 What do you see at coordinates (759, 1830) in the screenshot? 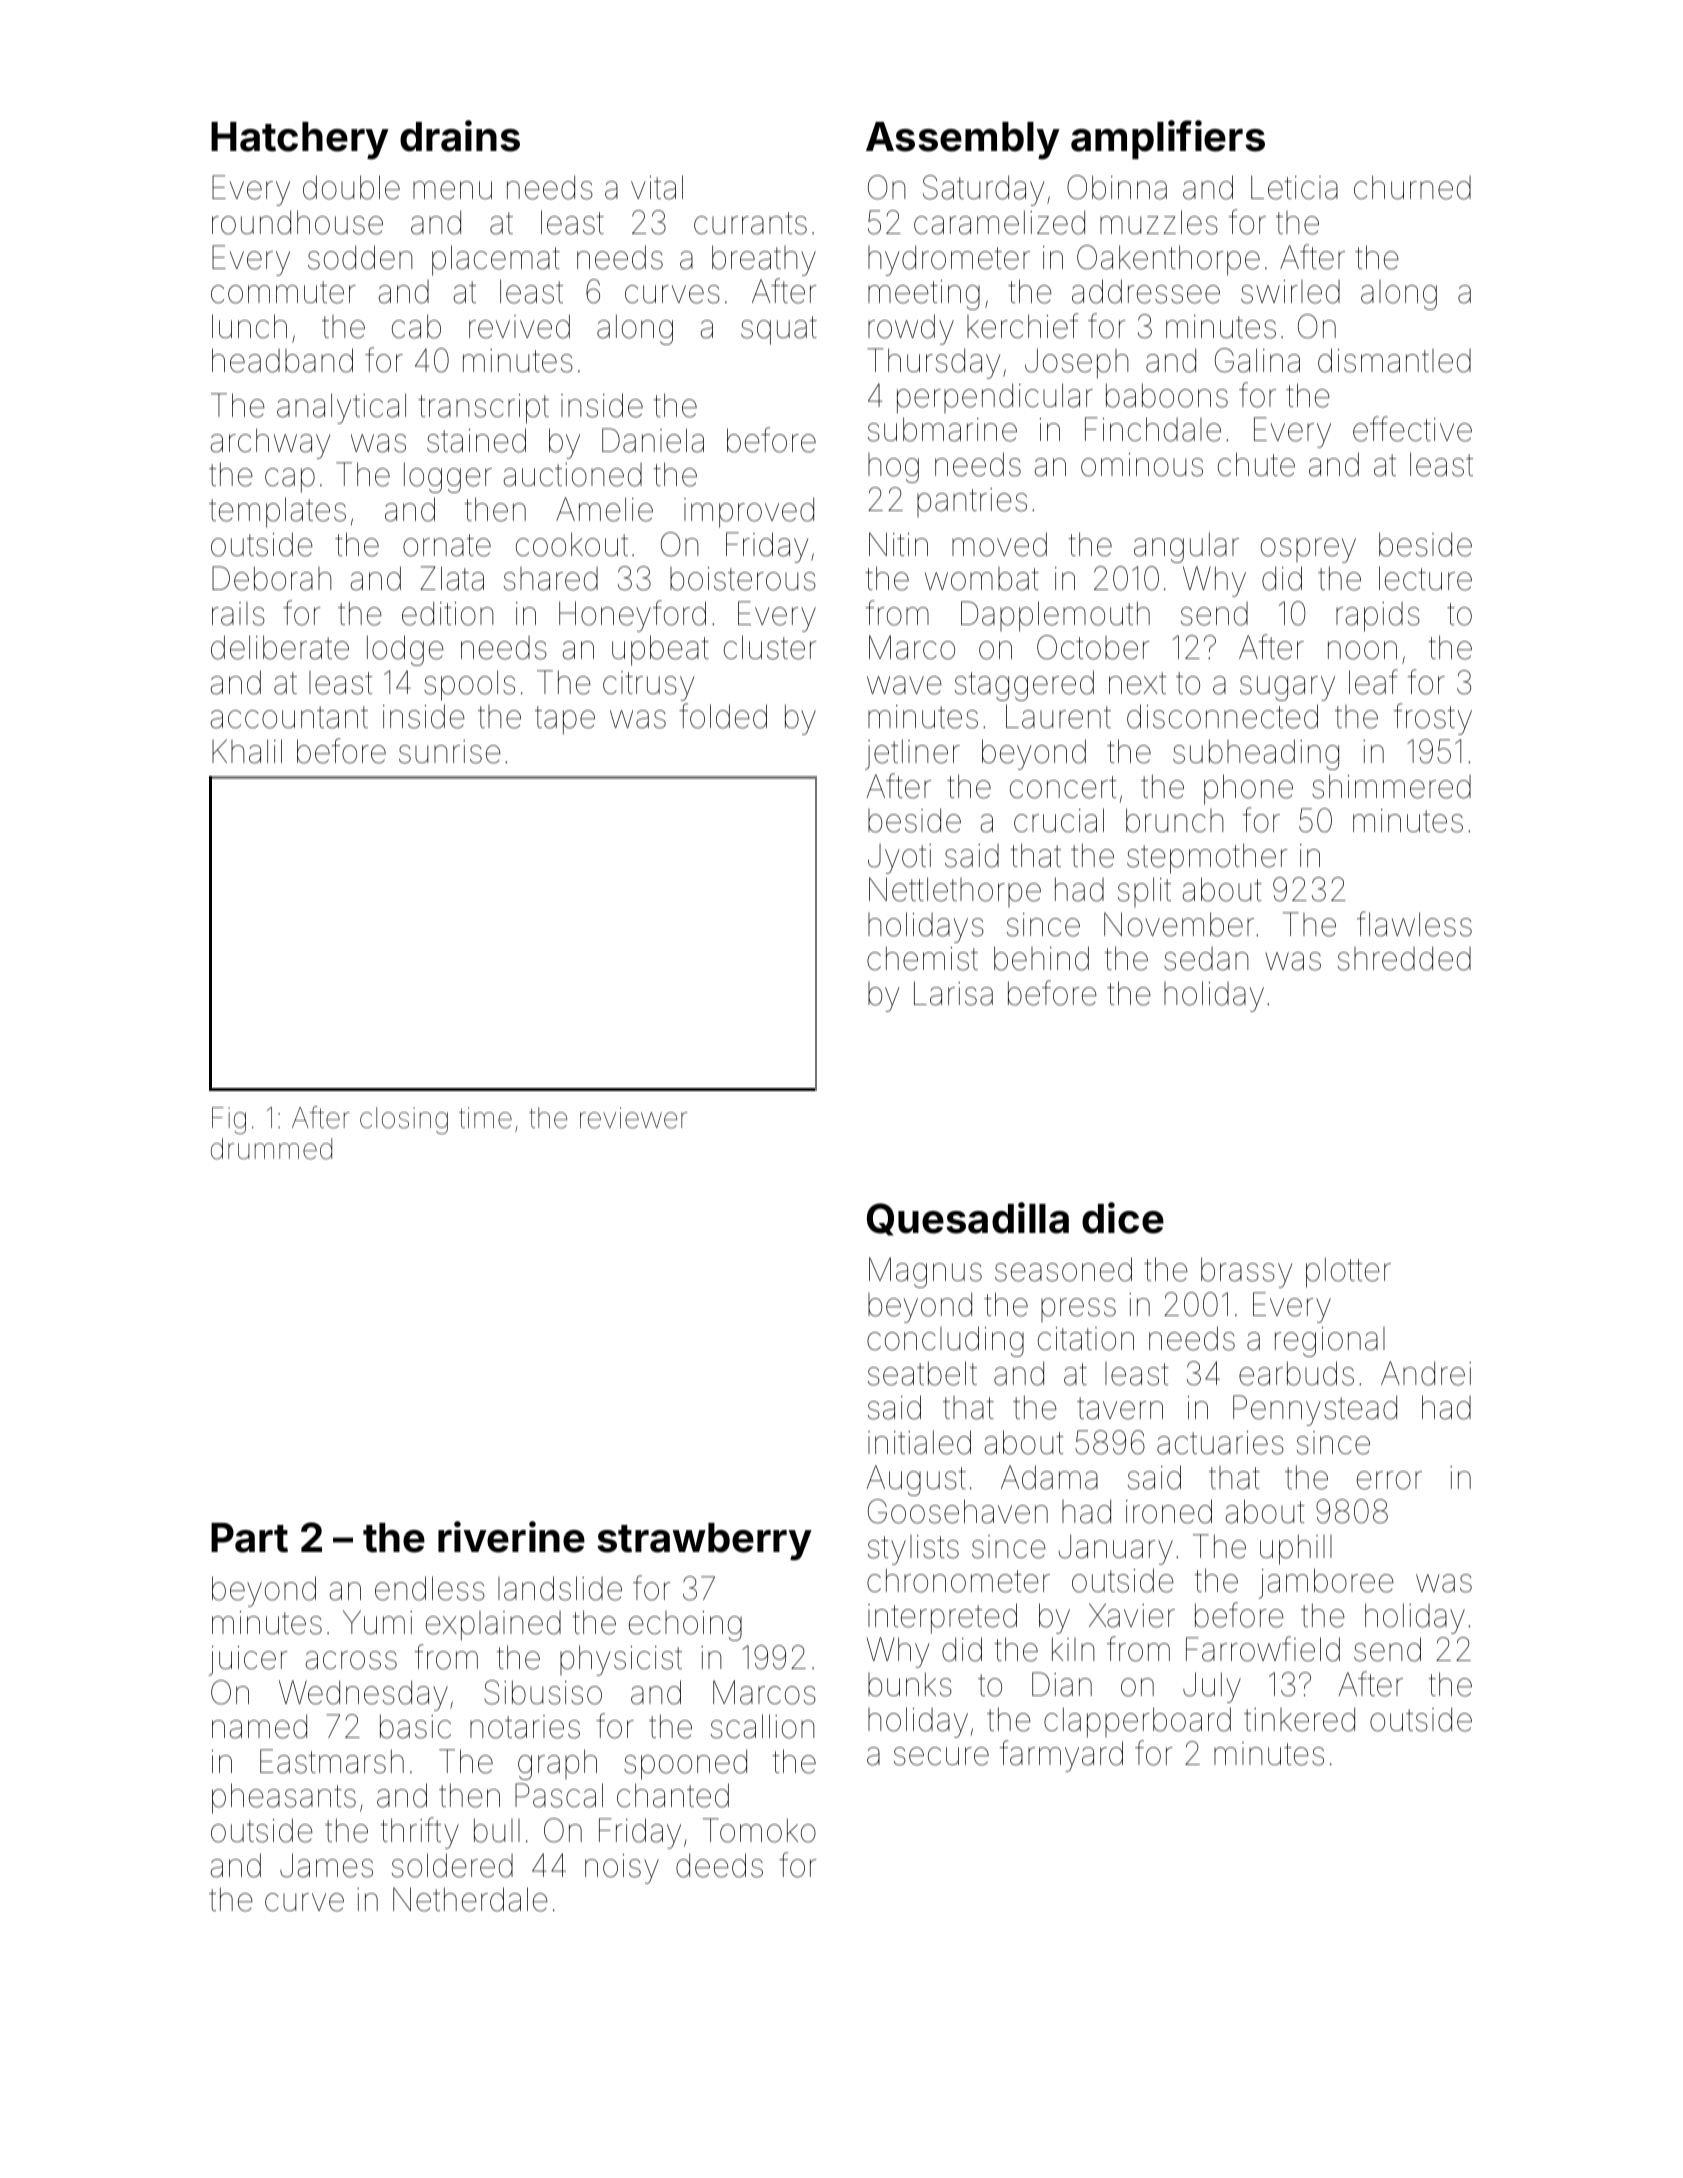
I see `Tomoko` at bounding box center [759, 1830].
